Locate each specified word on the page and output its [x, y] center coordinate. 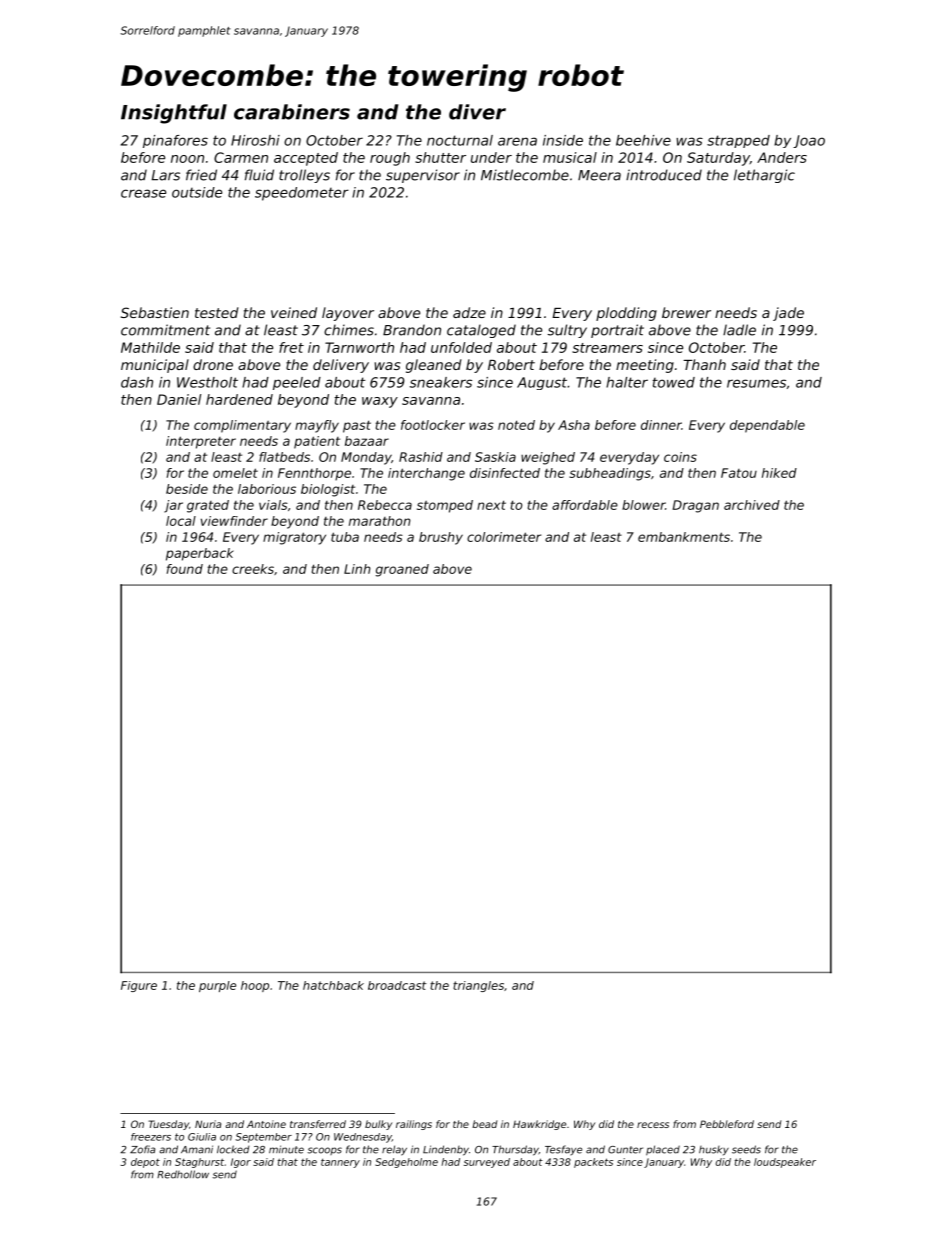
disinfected [505, 473]
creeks [253, 569]
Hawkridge [539, 1125]
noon [187, 159]
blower [643, 505]
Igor [241, 1163]
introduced [664, 175]
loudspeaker [785, 1163]
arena [517, 141]
